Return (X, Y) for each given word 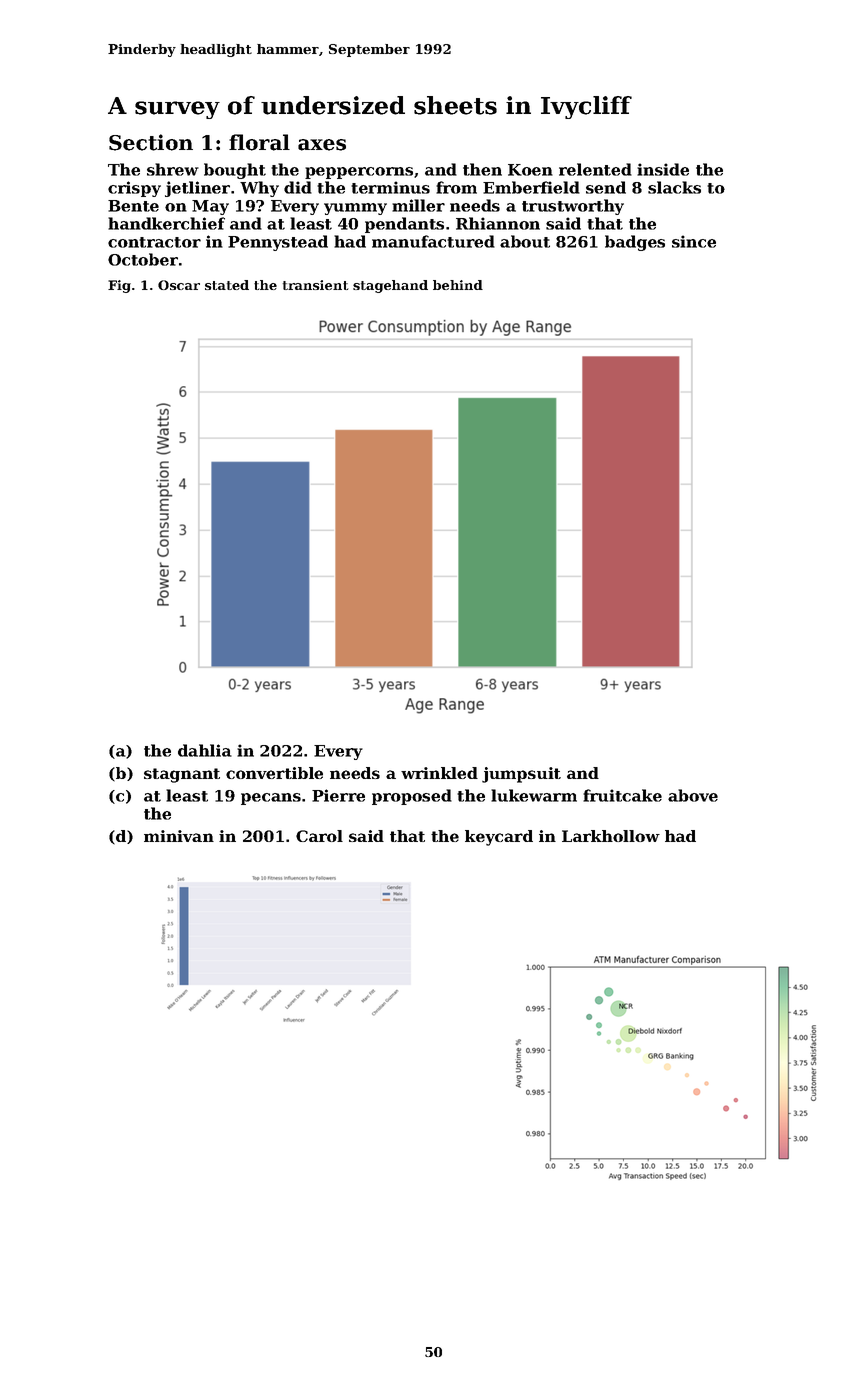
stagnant (182, 775)
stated (227, 285)
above (693, 795)
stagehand (390, 286)
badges (635, 243)
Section (151, 142)
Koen (530, 170)
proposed (412, 797)
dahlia (205, 750)
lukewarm (534, 795)
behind (458, 285)
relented (595, 169)
